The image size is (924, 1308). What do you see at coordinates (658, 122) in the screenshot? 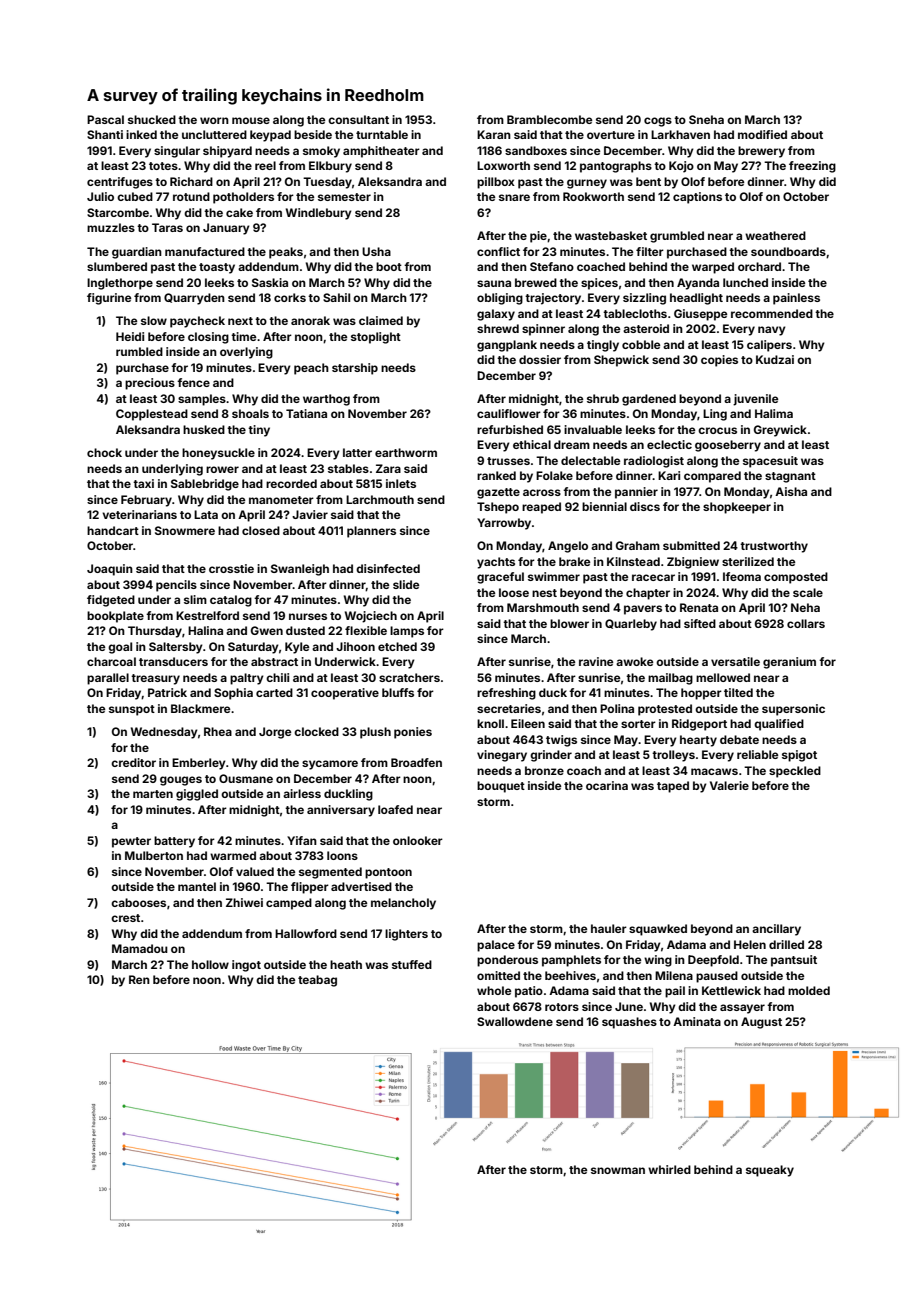
I see `cogs` at bounding box center [658, 122].
